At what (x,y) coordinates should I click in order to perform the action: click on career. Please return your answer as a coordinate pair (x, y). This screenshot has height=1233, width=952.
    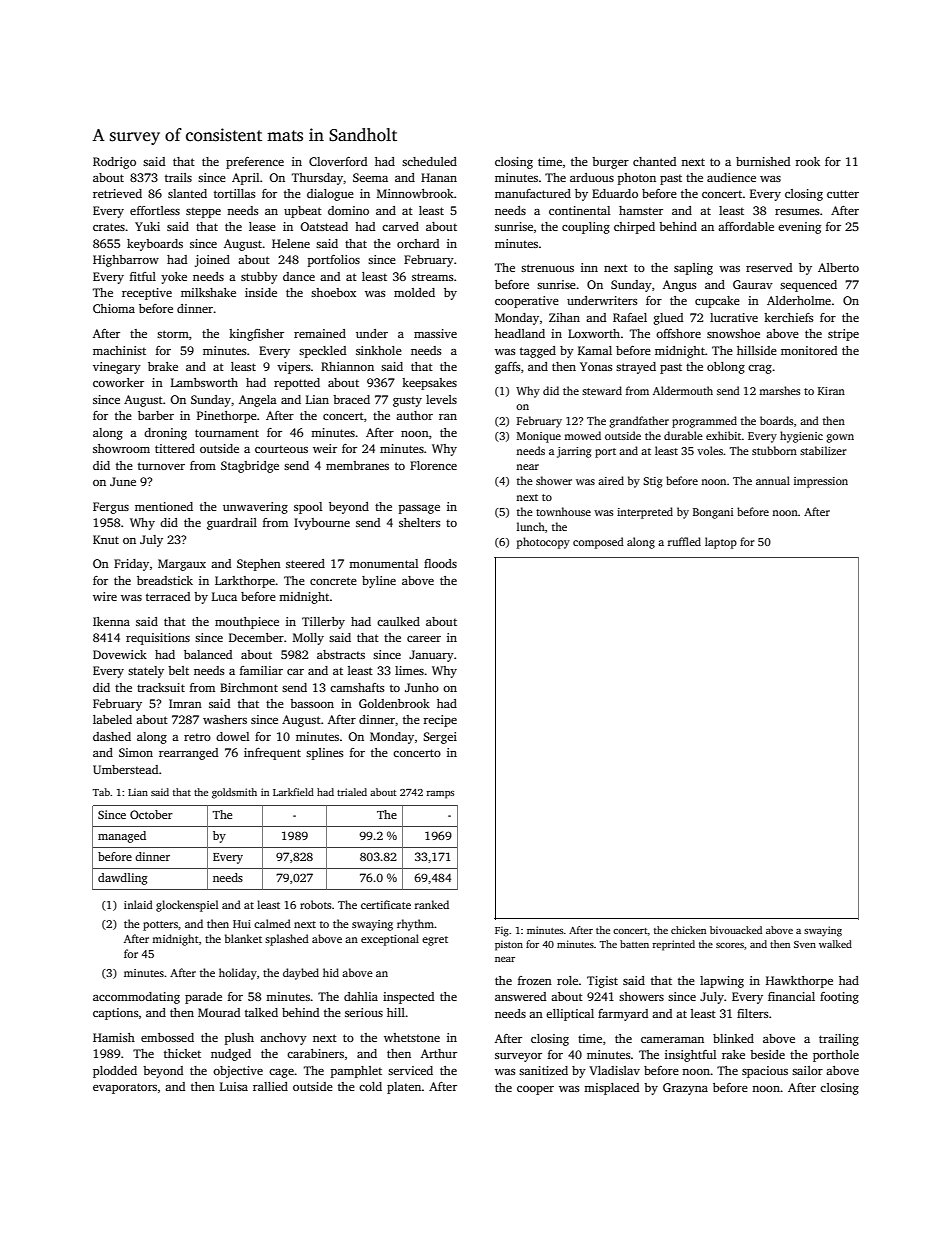
    Looking at the image, I should click on (424, 639).
